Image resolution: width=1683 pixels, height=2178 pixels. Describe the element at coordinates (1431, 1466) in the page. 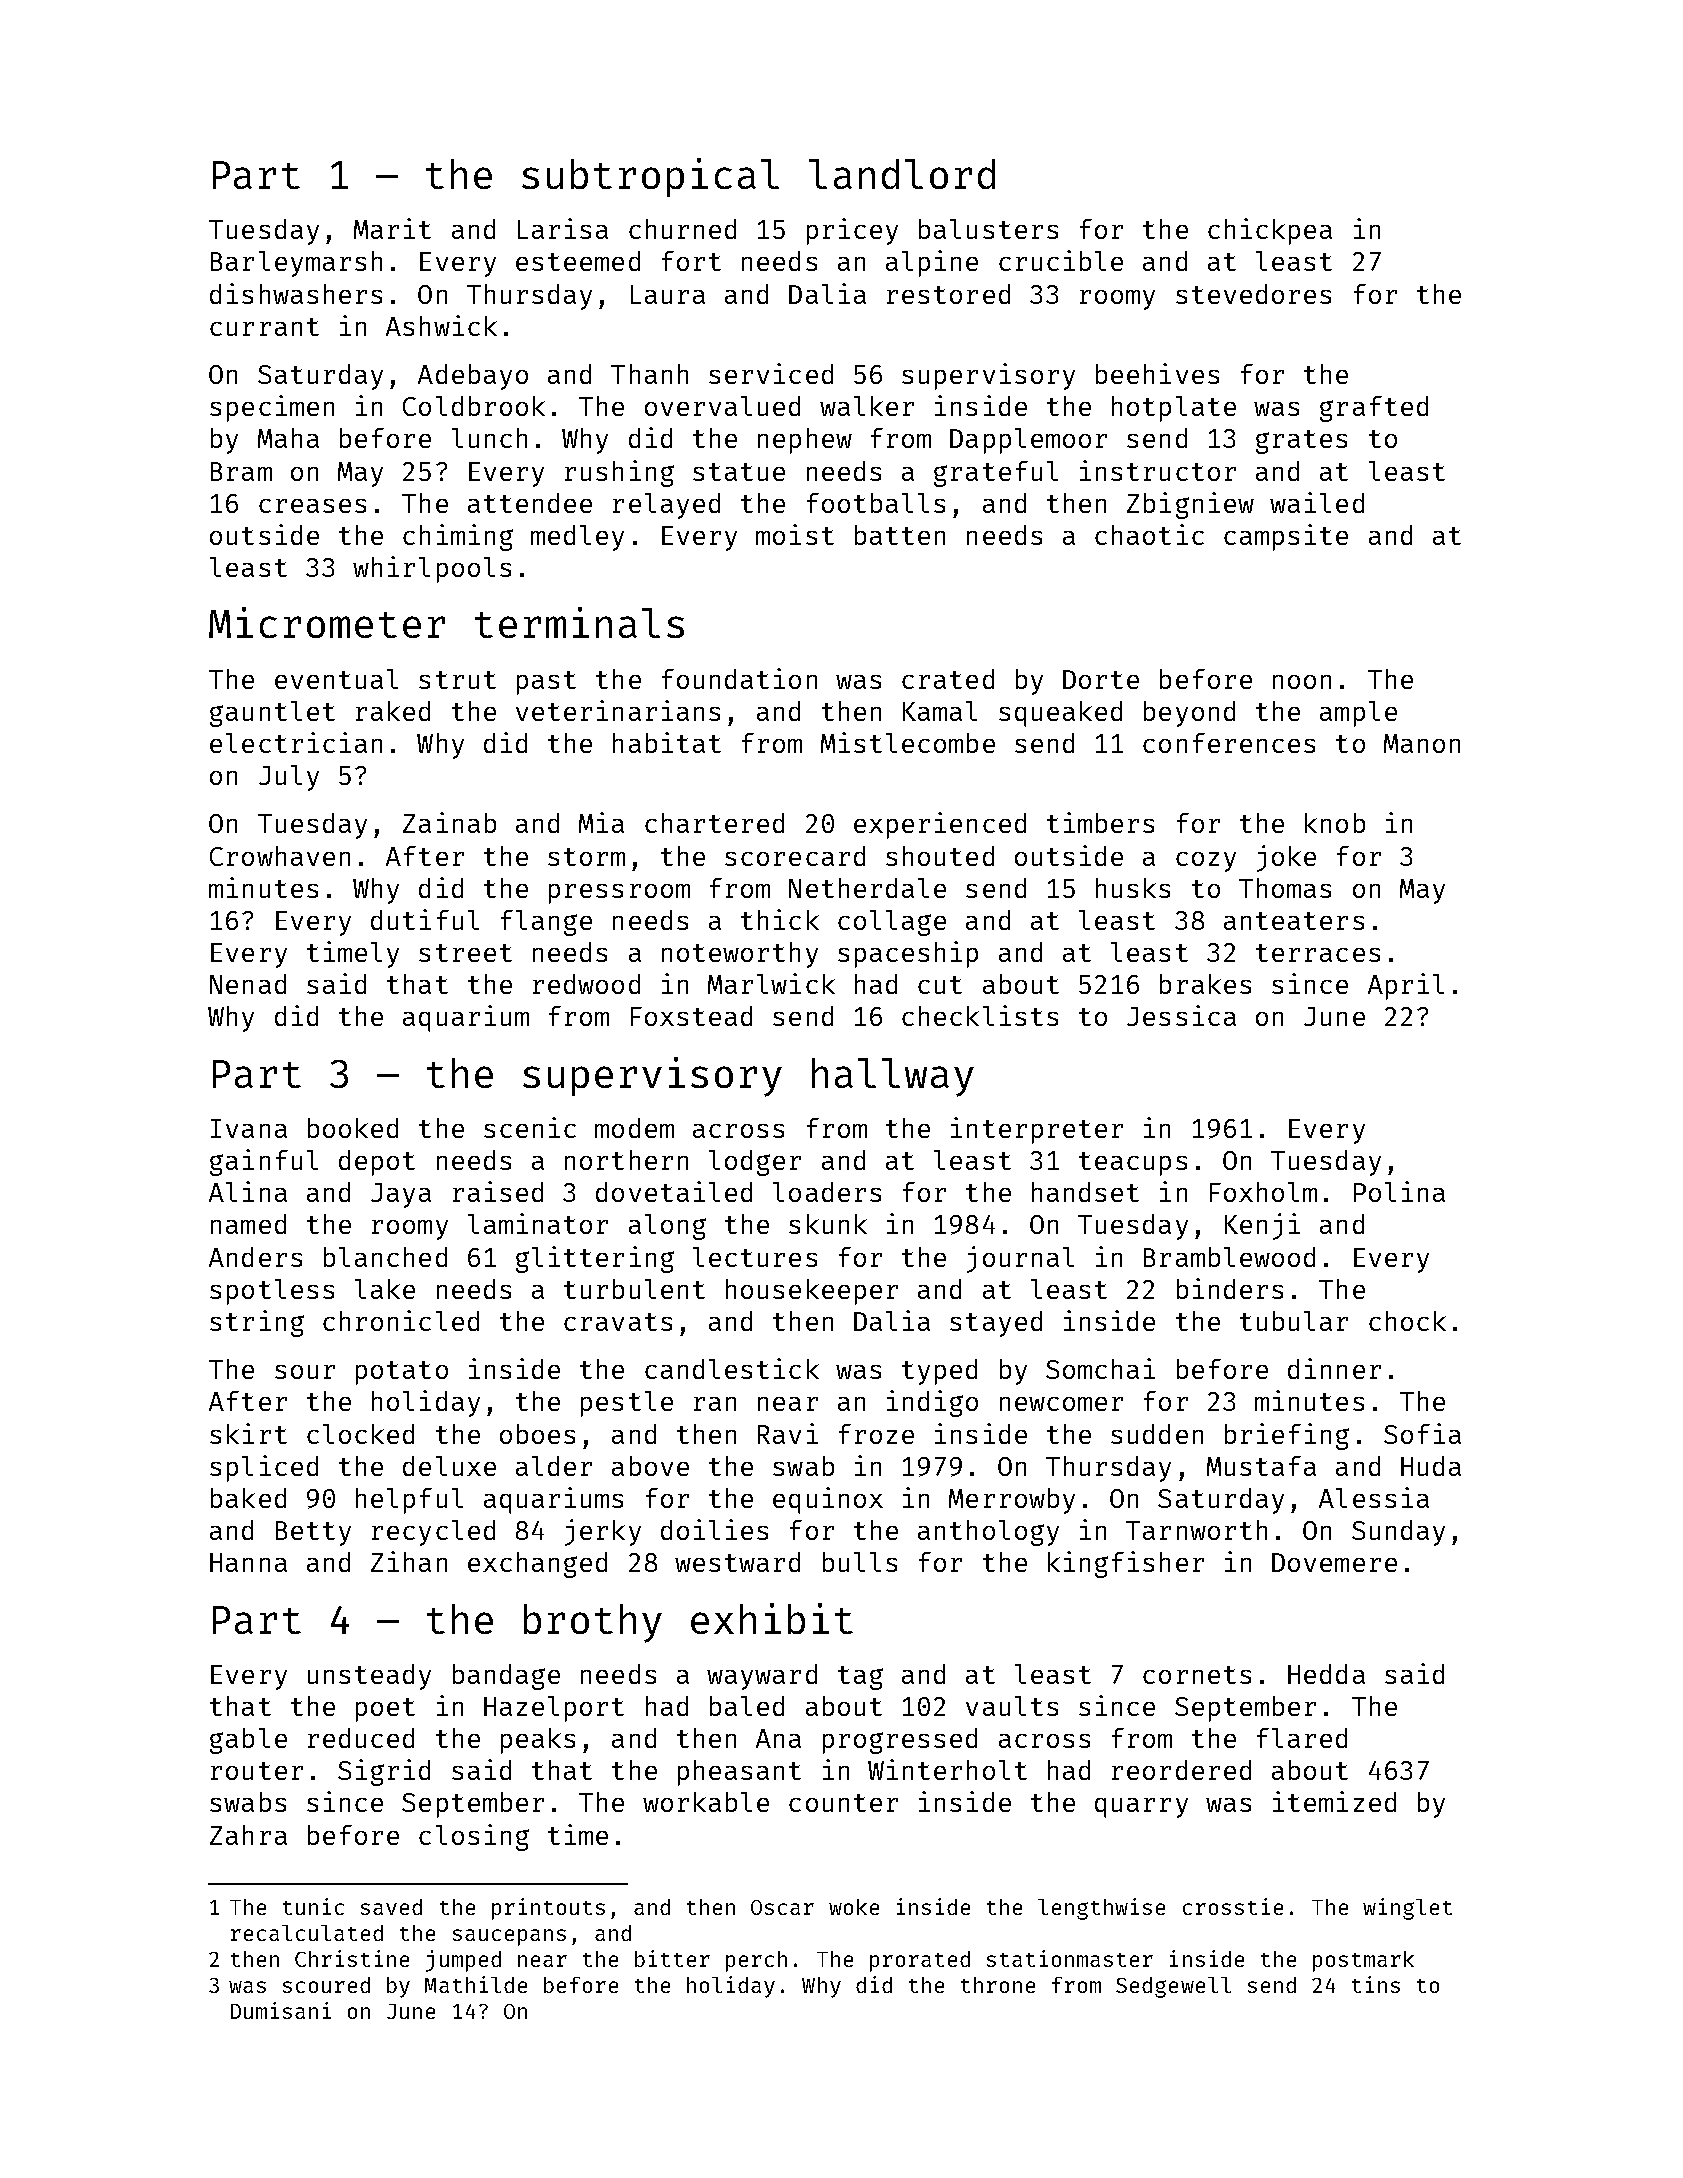

I see `Huda` at that location.
